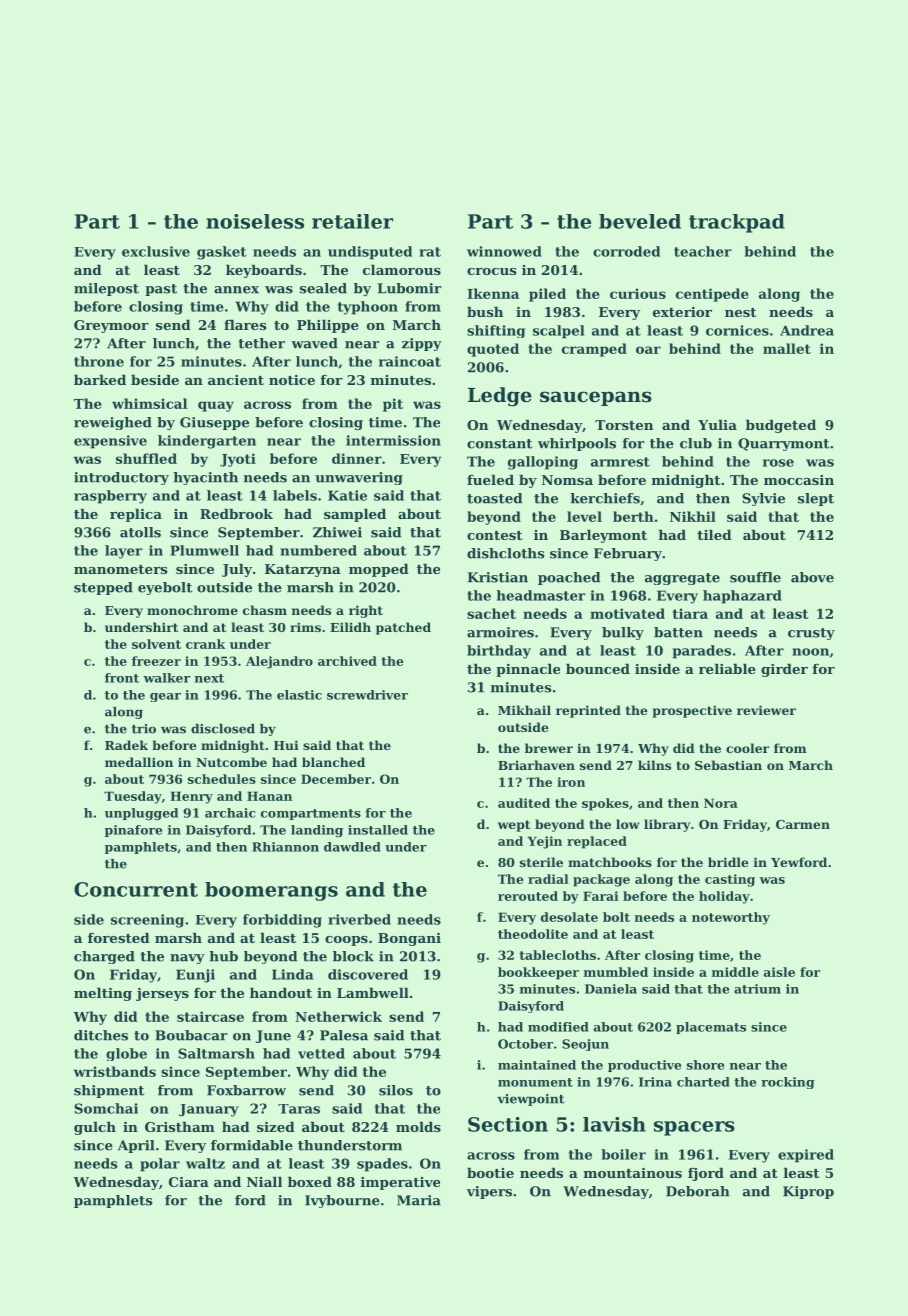  Describe the element at coordinates (594, 350) in the screenshot. I see `cramped` at that location.
